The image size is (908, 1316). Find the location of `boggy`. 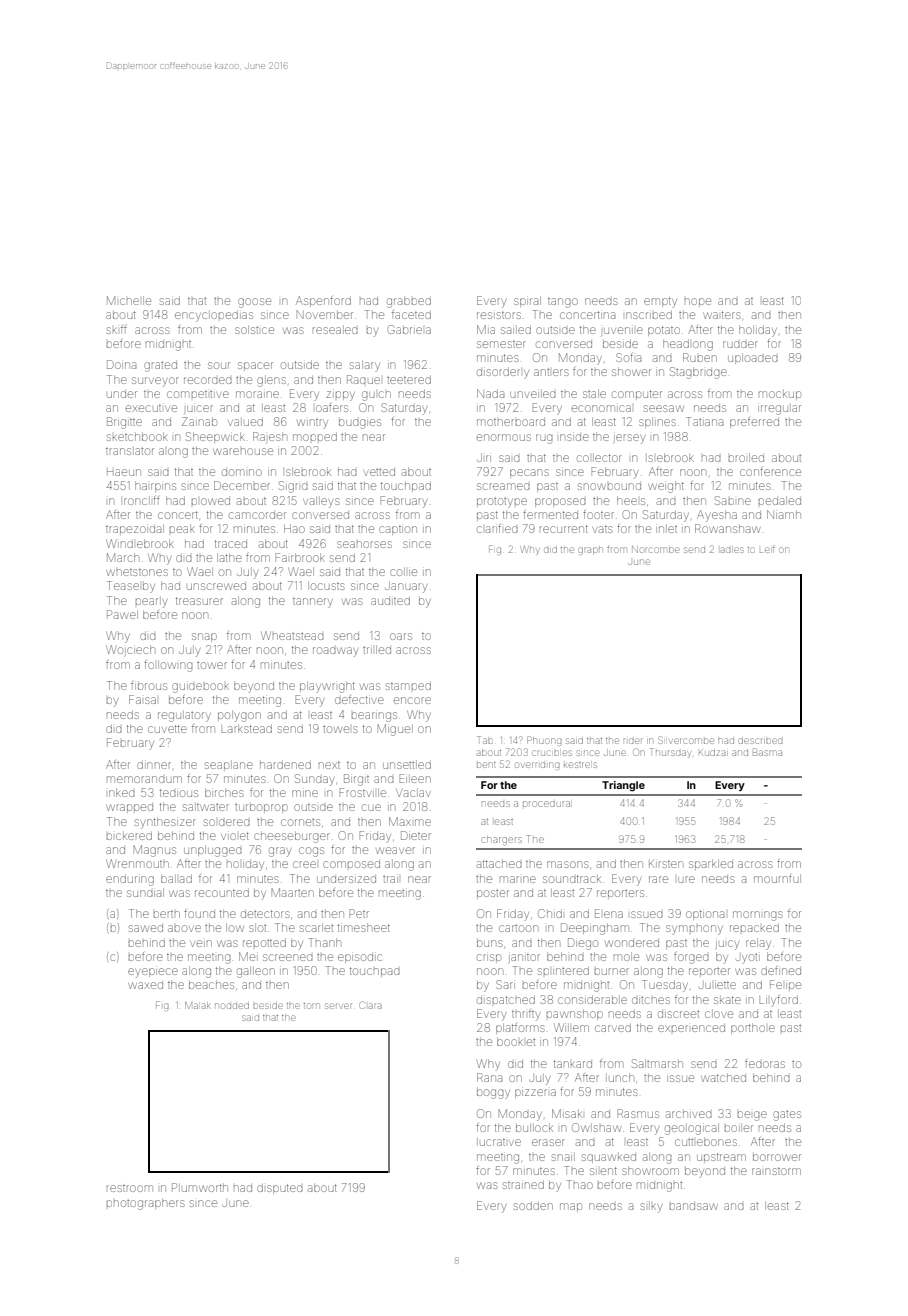

boggy is located at coordinates (493, 1093).
